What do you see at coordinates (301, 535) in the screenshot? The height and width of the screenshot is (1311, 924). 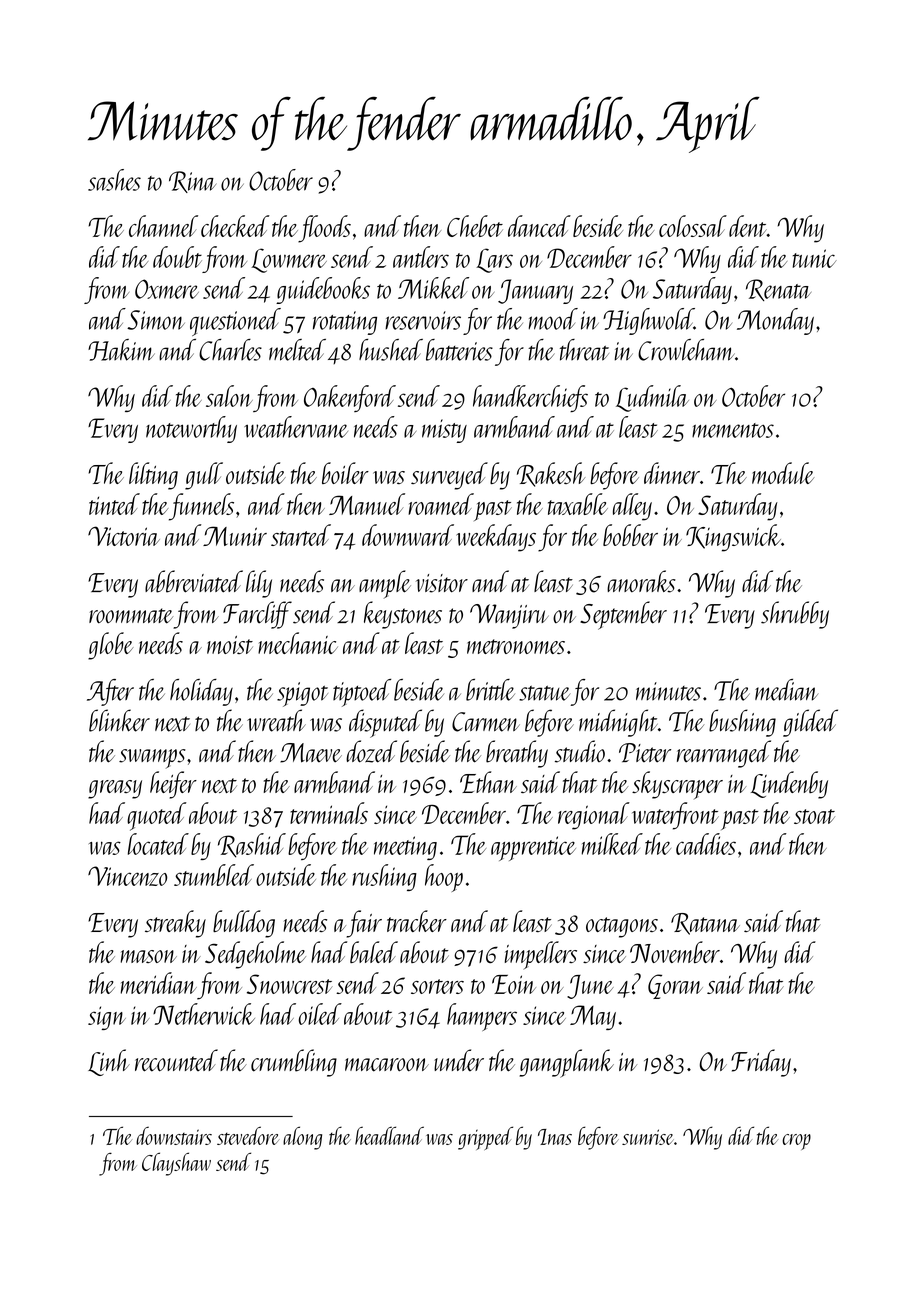 I see `started` at bounding box center [301, 535].
